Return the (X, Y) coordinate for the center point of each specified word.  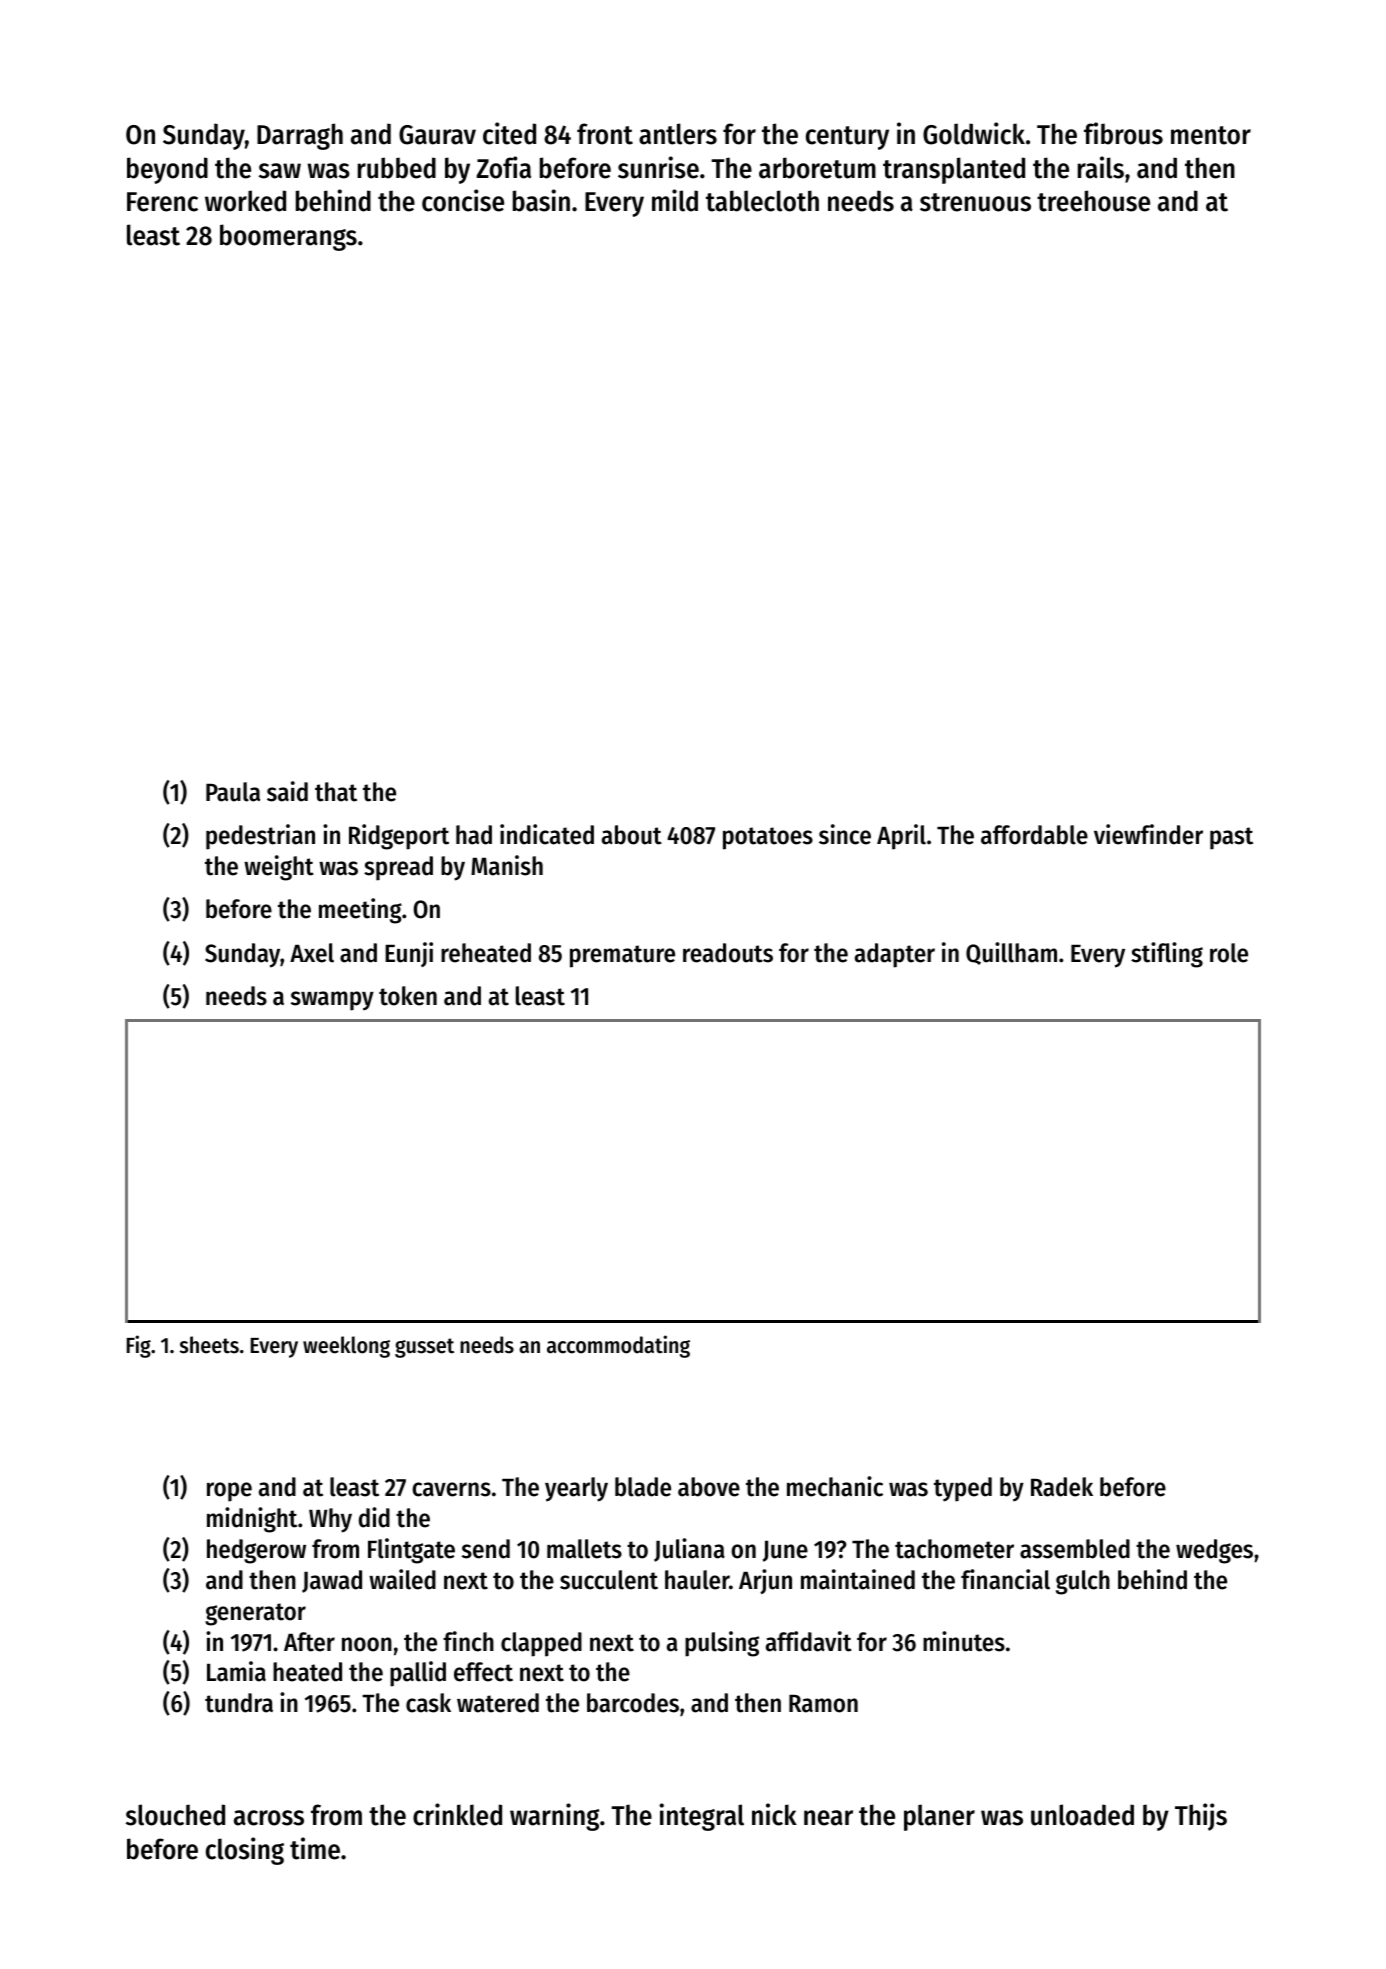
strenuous (975, 202)
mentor (1211, 135)
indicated (547, 834)
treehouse (1093, 201)
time (315, 1848)
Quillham (1011, 953)
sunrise (658, 167)
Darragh (300, 136)
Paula (233, 792)
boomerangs (288, 237)
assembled (1075, 1549)
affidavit (809, 1641)
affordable (1034, 835)
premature (622, 956)
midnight (252, 1520)
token (408, 996)
